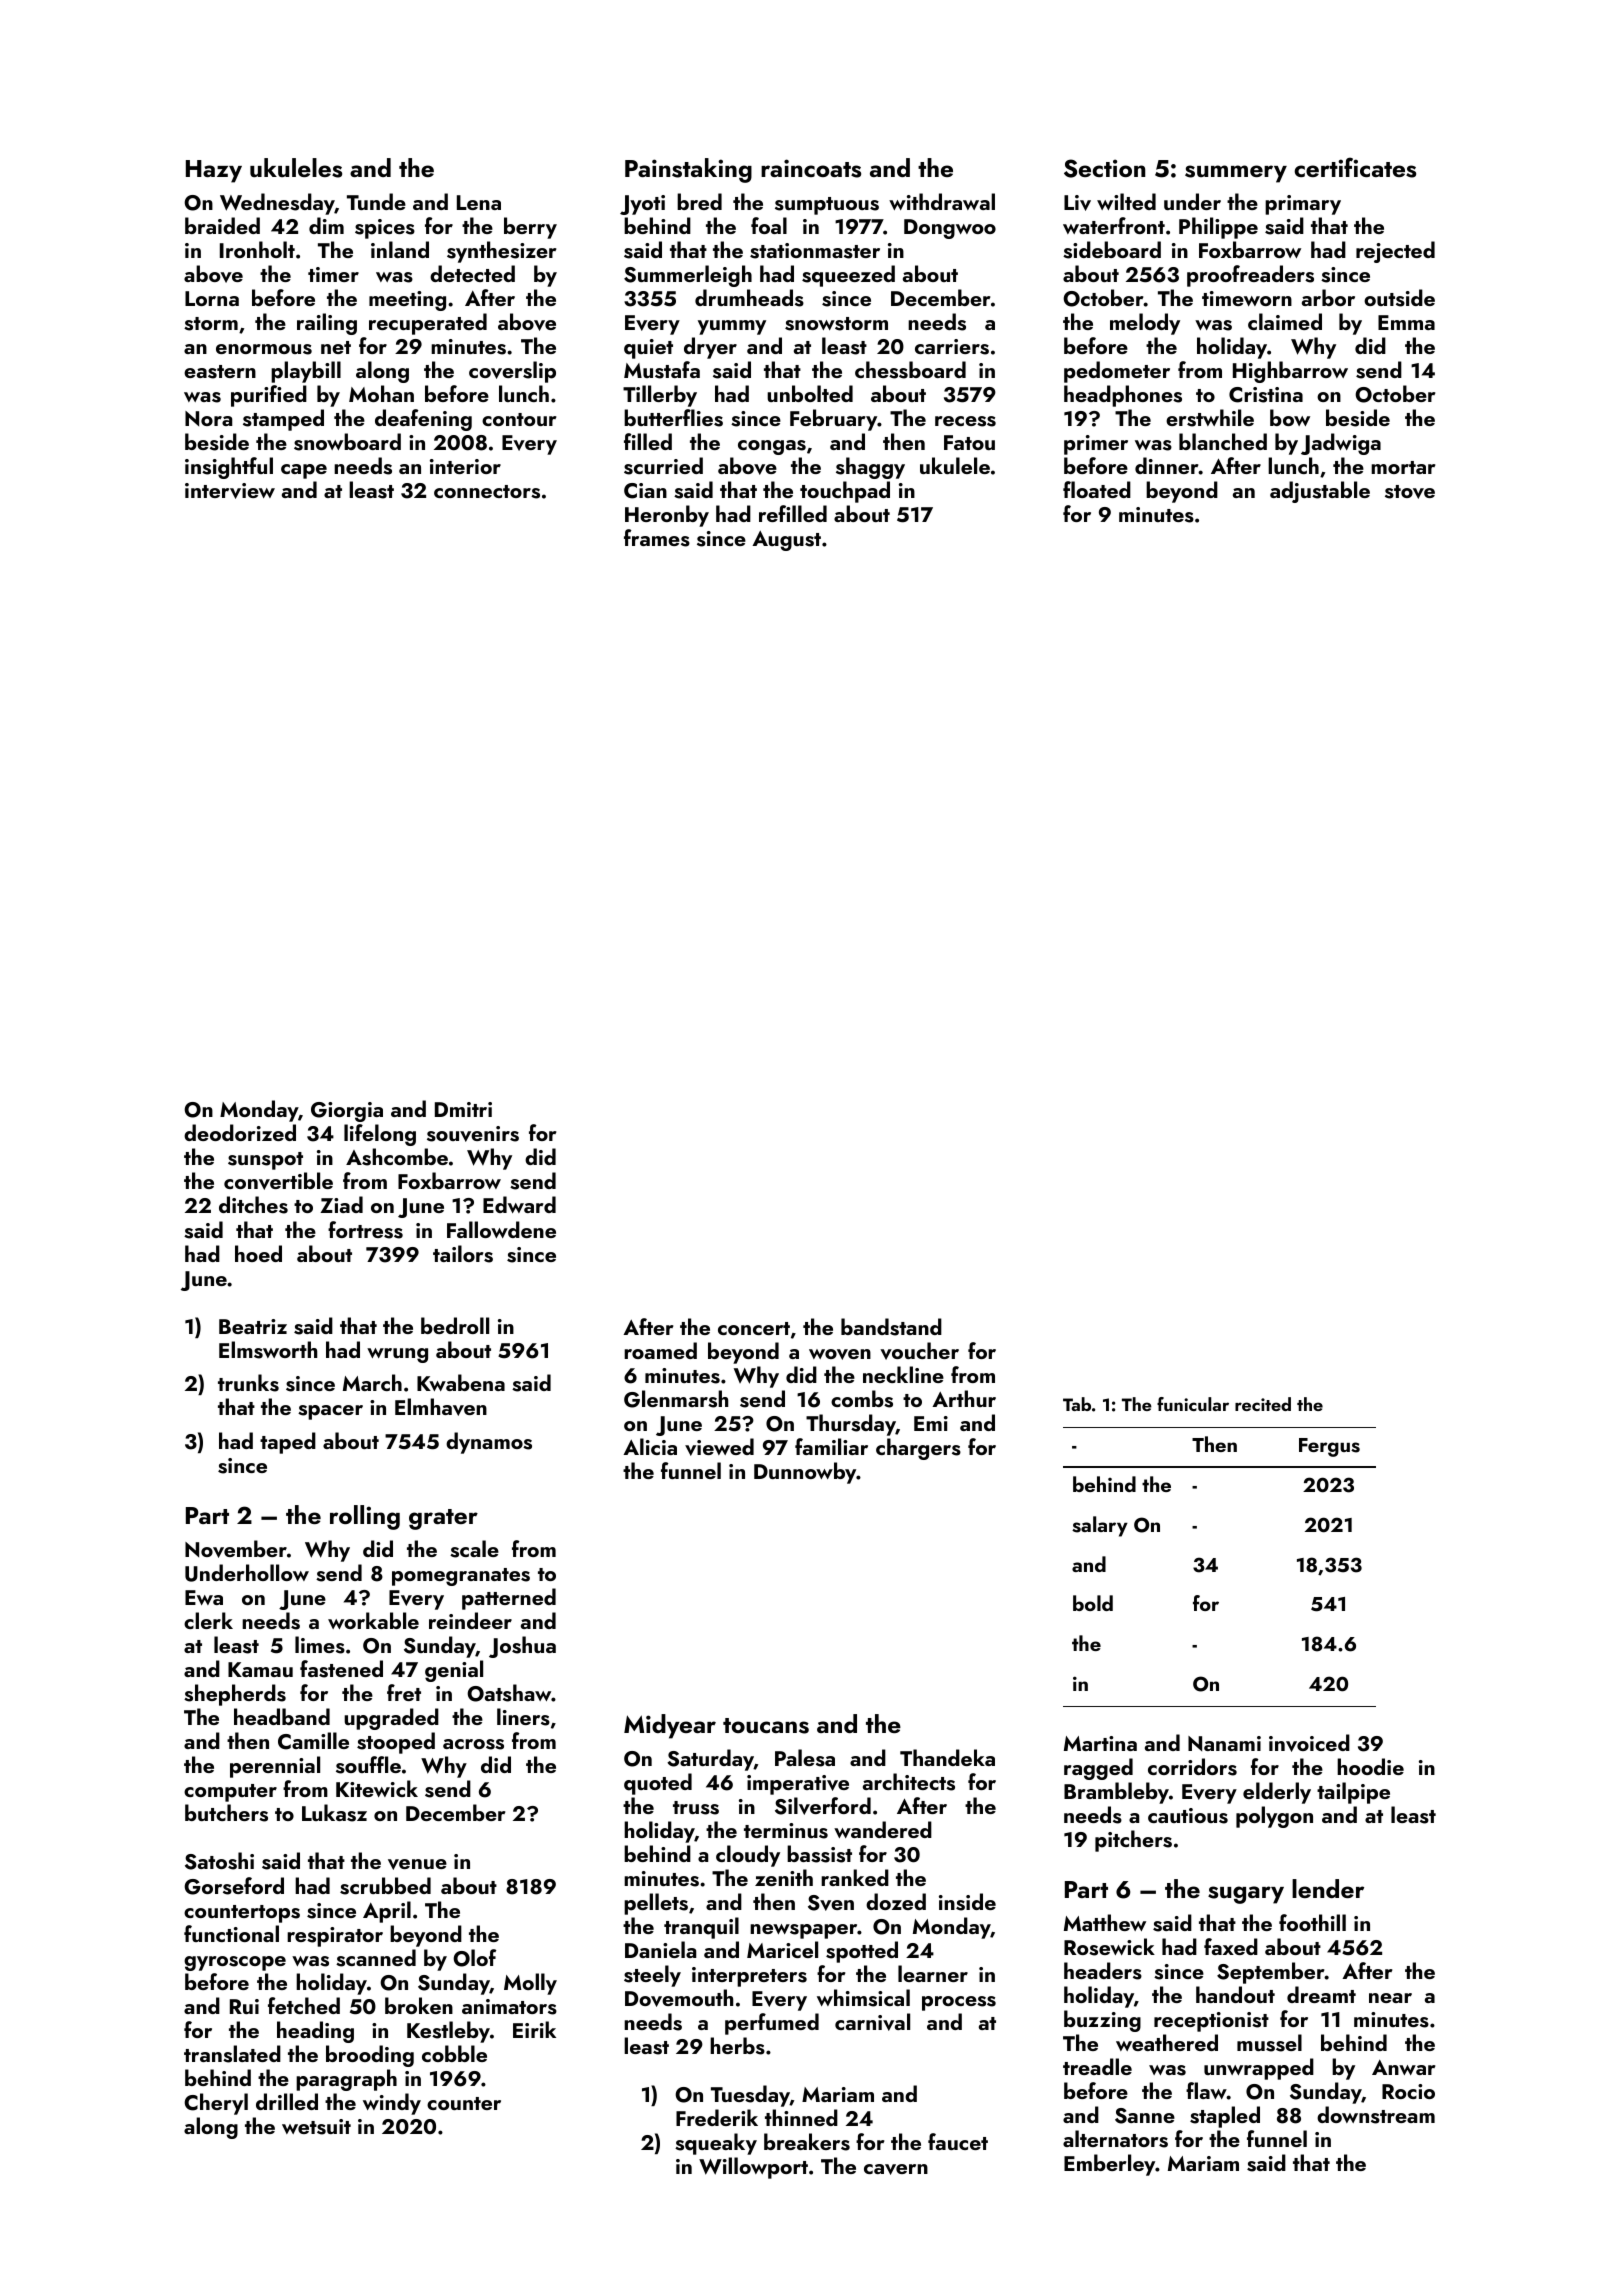 The width and height of the screenshot is (1620, 2292). What do you see at coordinates (1309, 1743) in the screenshot?
I see `invoiced` at bounding box center [1309, 1743].
